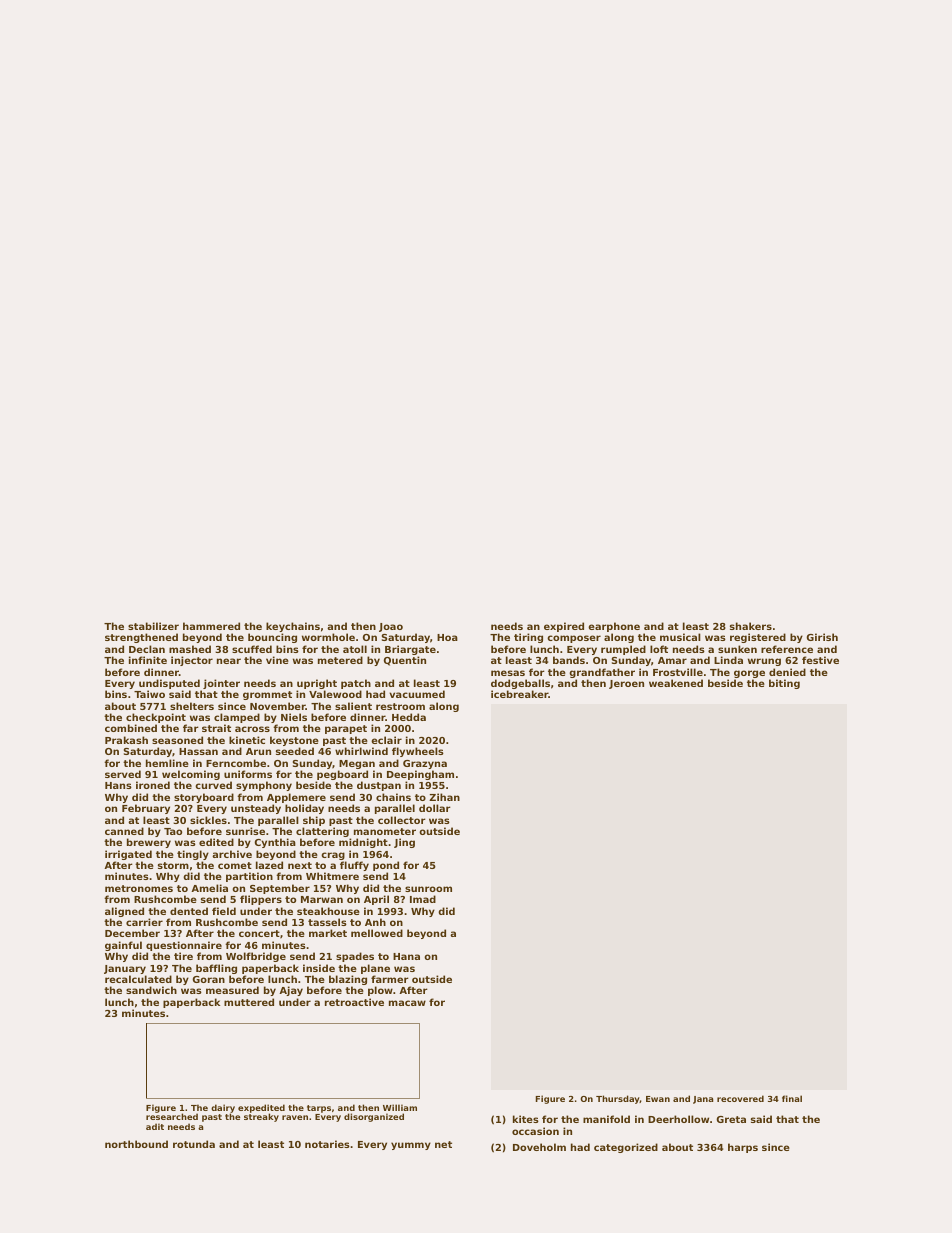  I want to click on December, so click(132, 933).
